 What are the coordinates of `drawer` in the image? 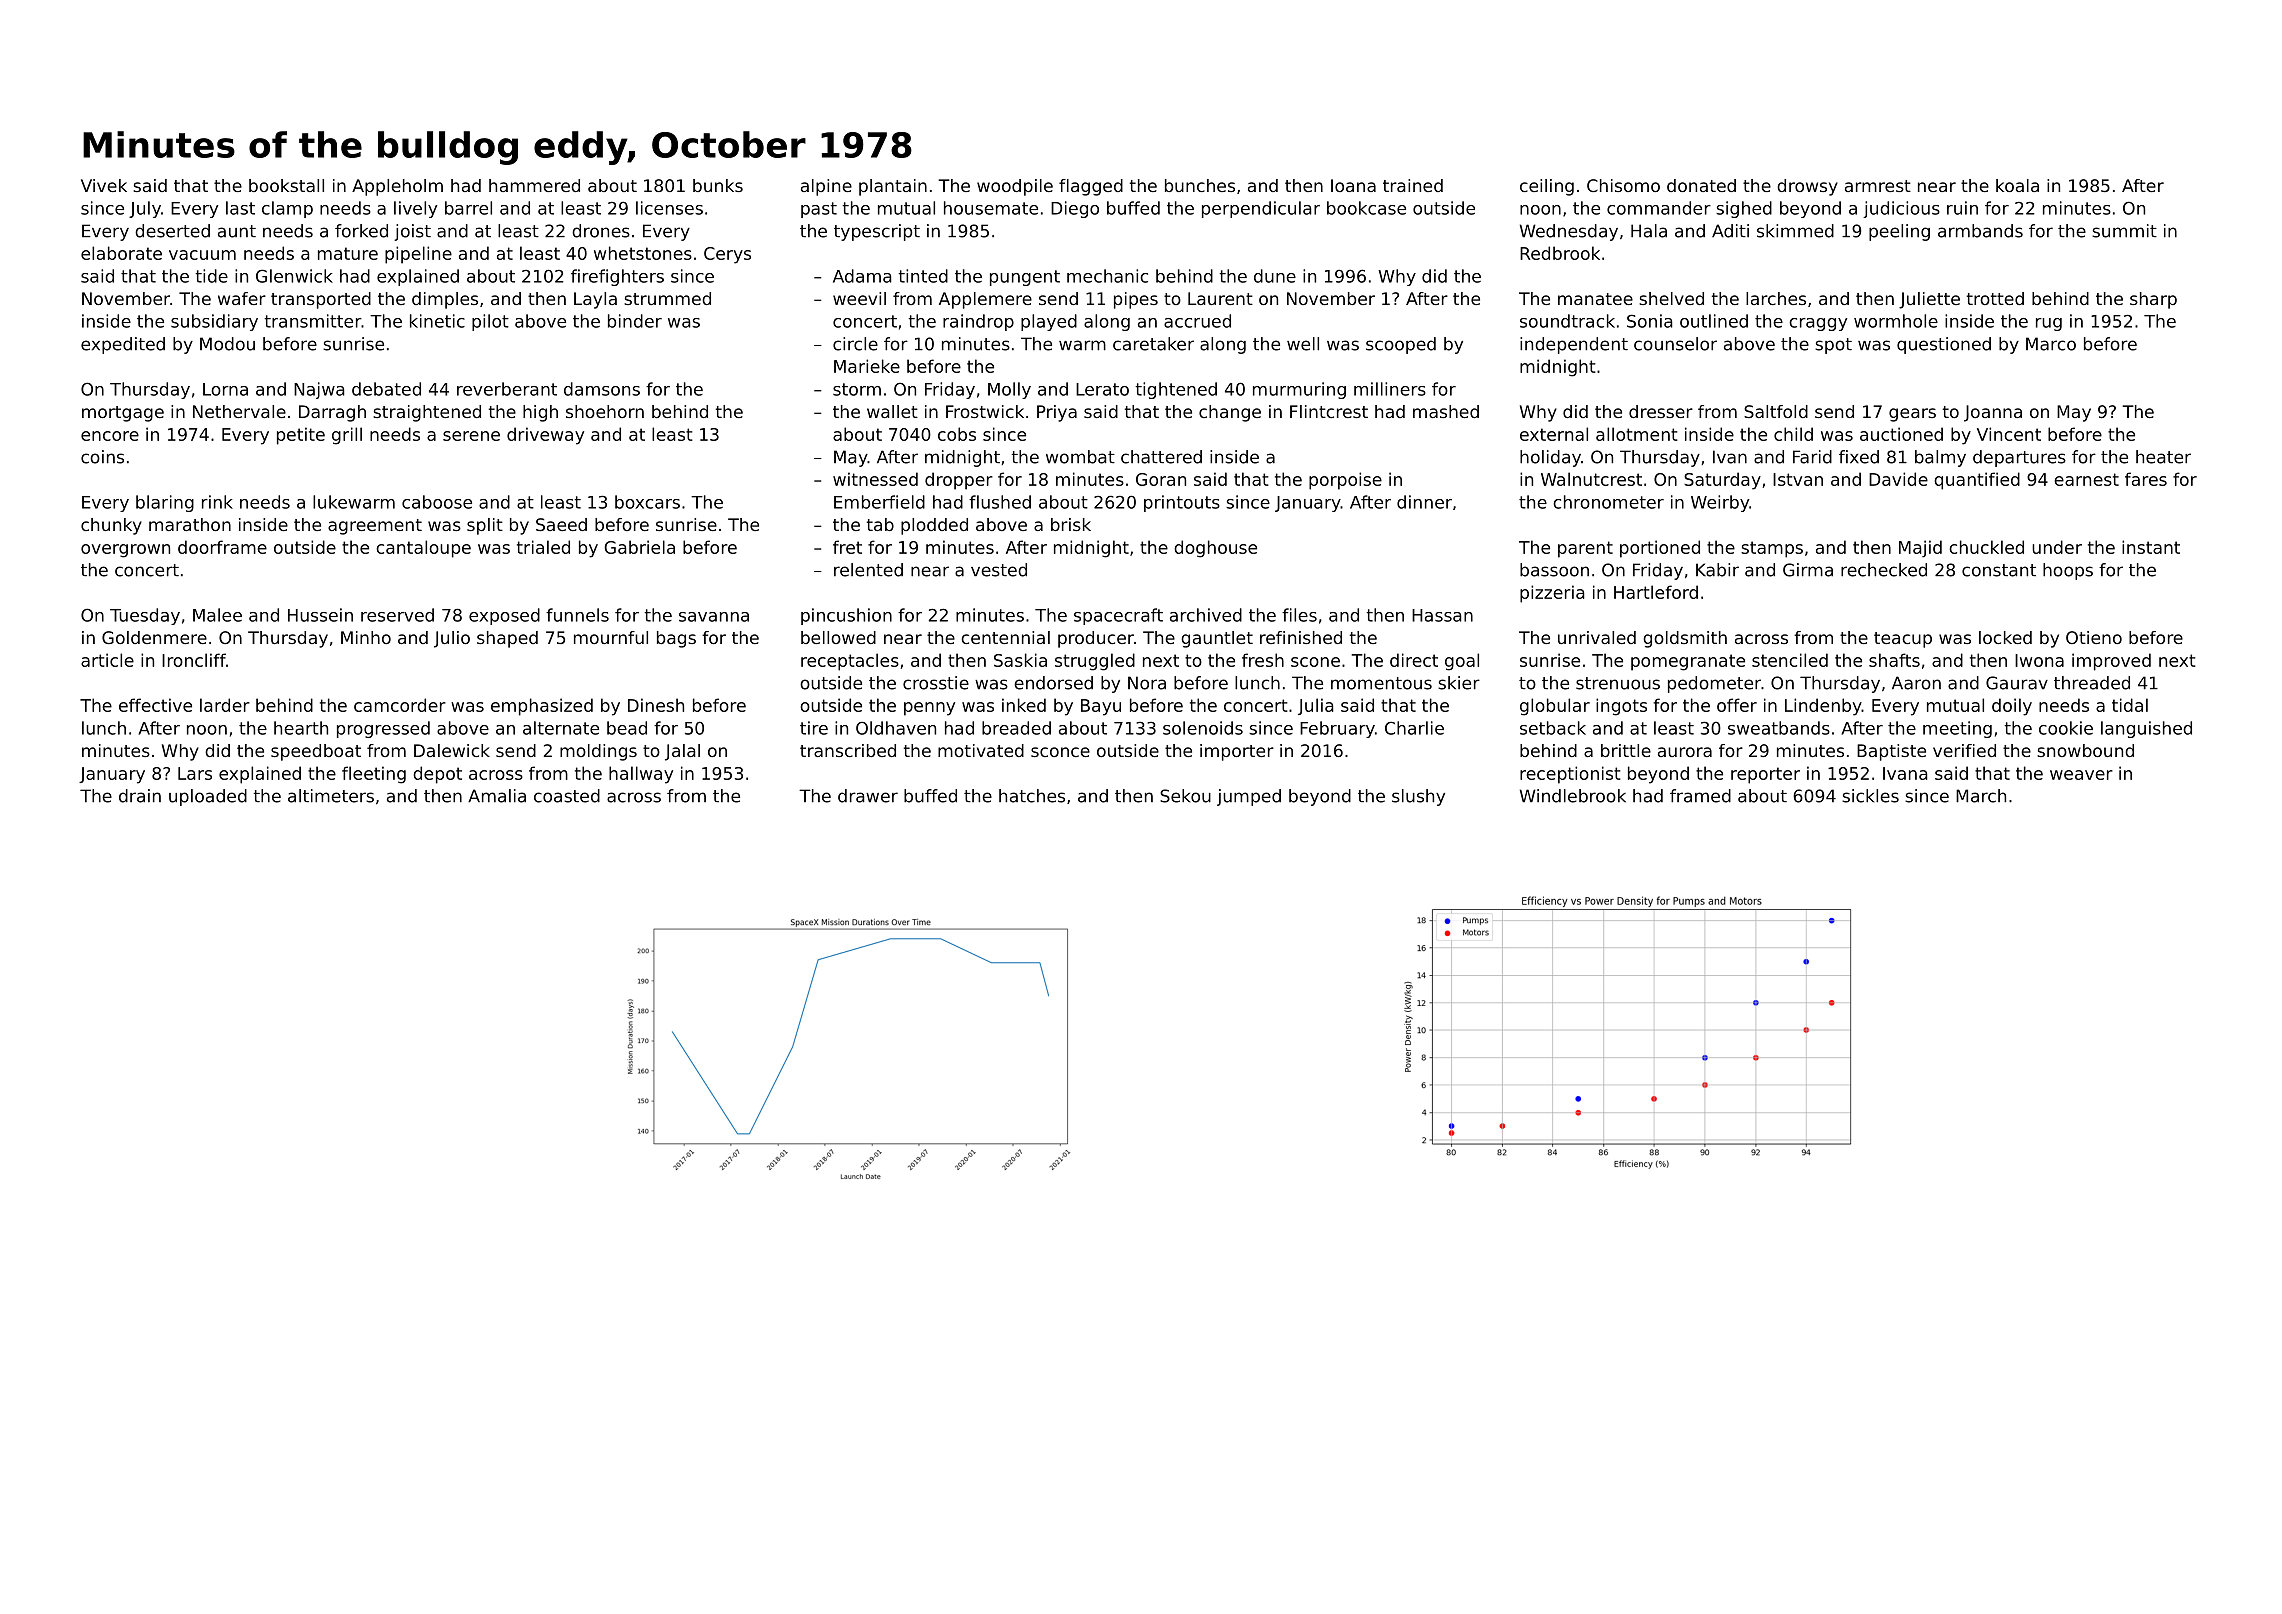 It's located at (868, 796).
